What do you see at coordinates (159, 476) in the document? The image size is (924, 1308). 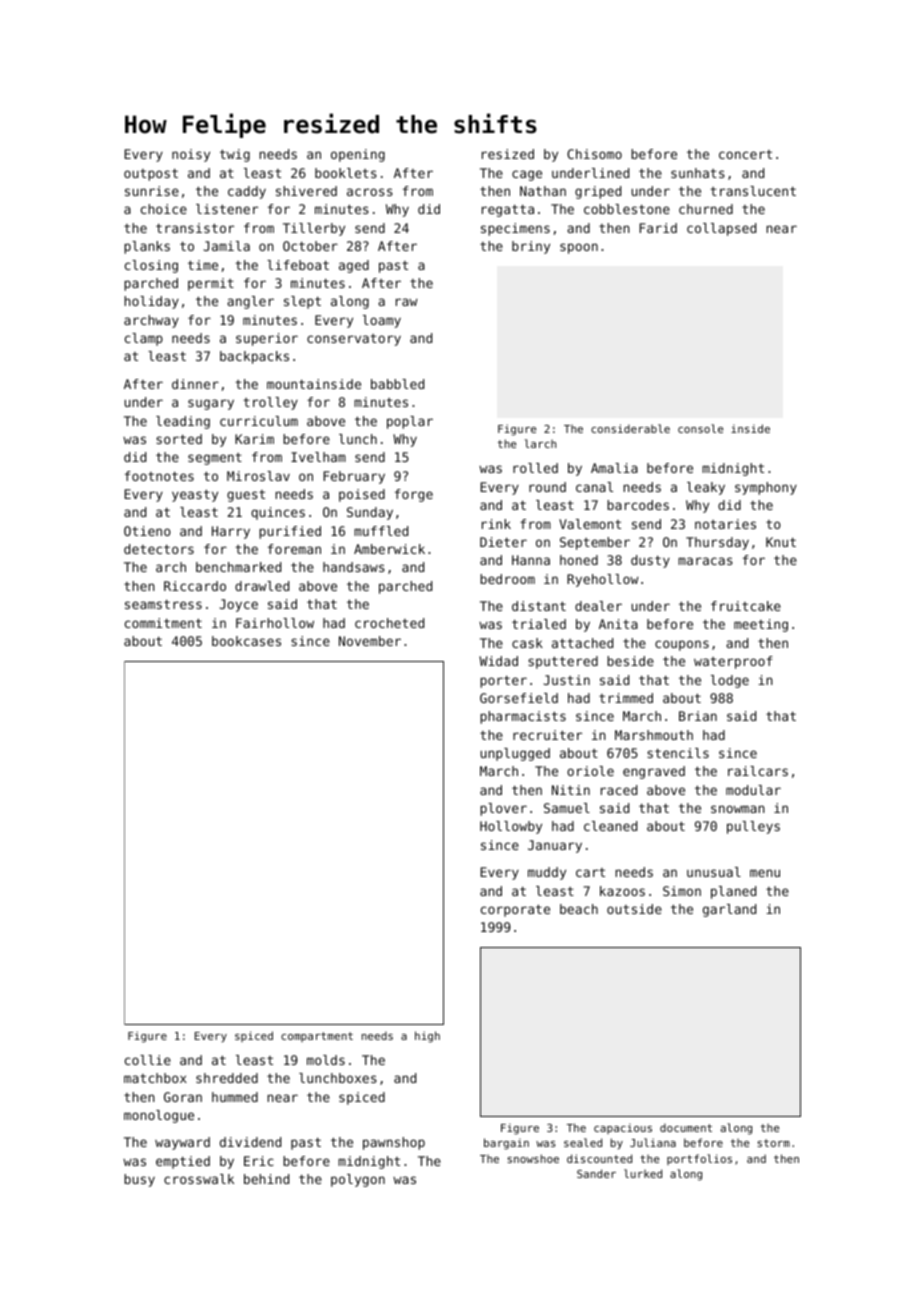 I see `footnotes` at bounding box center [159, 476].
